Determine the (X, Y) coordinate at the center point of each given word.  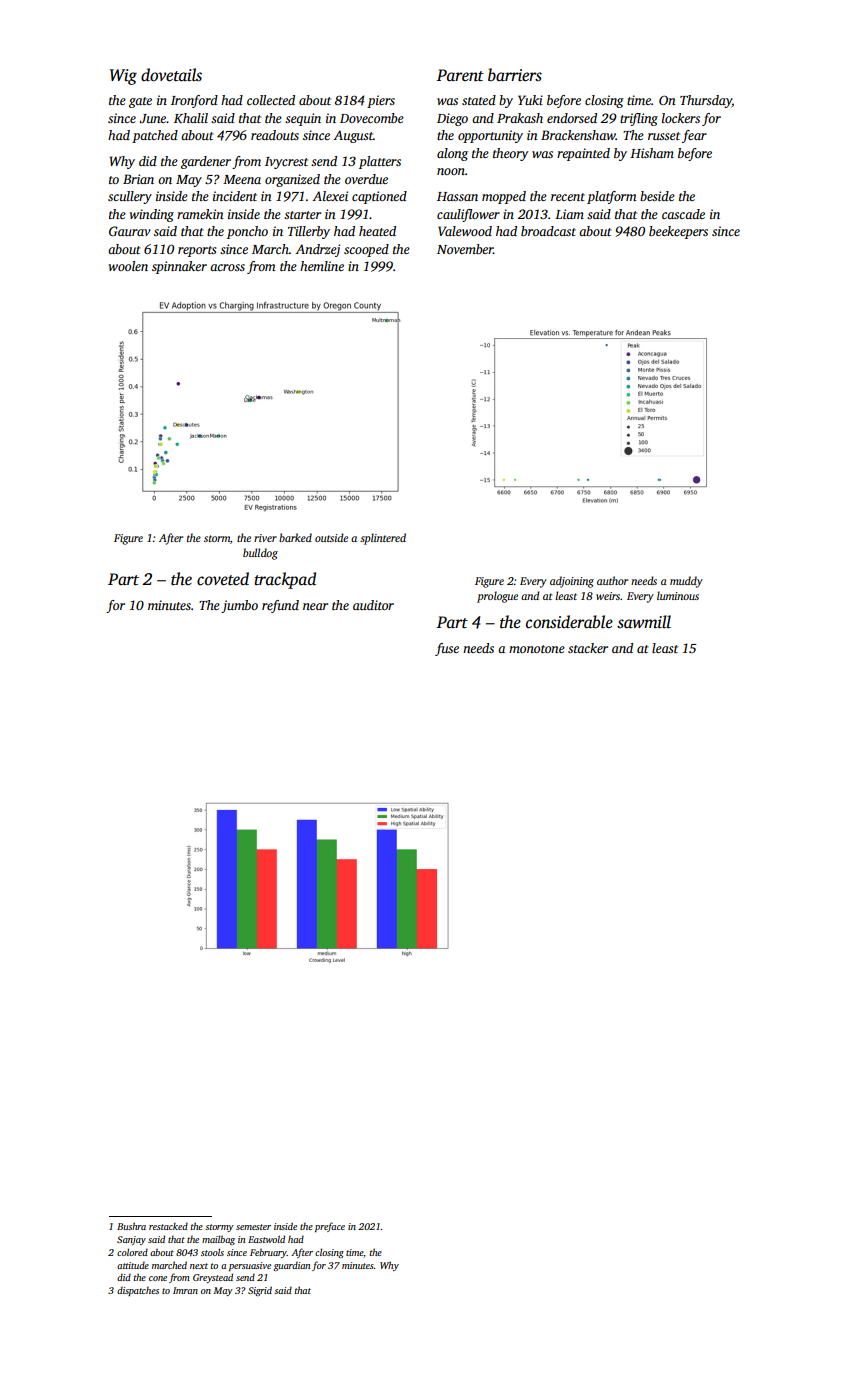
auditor (373, 605)
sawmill (644, 622)
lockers (681, 118)
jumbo (239, 606)
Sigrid (260, 1291)
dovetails (171, 75)
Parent (460, 75)
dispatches (138, 1291)
